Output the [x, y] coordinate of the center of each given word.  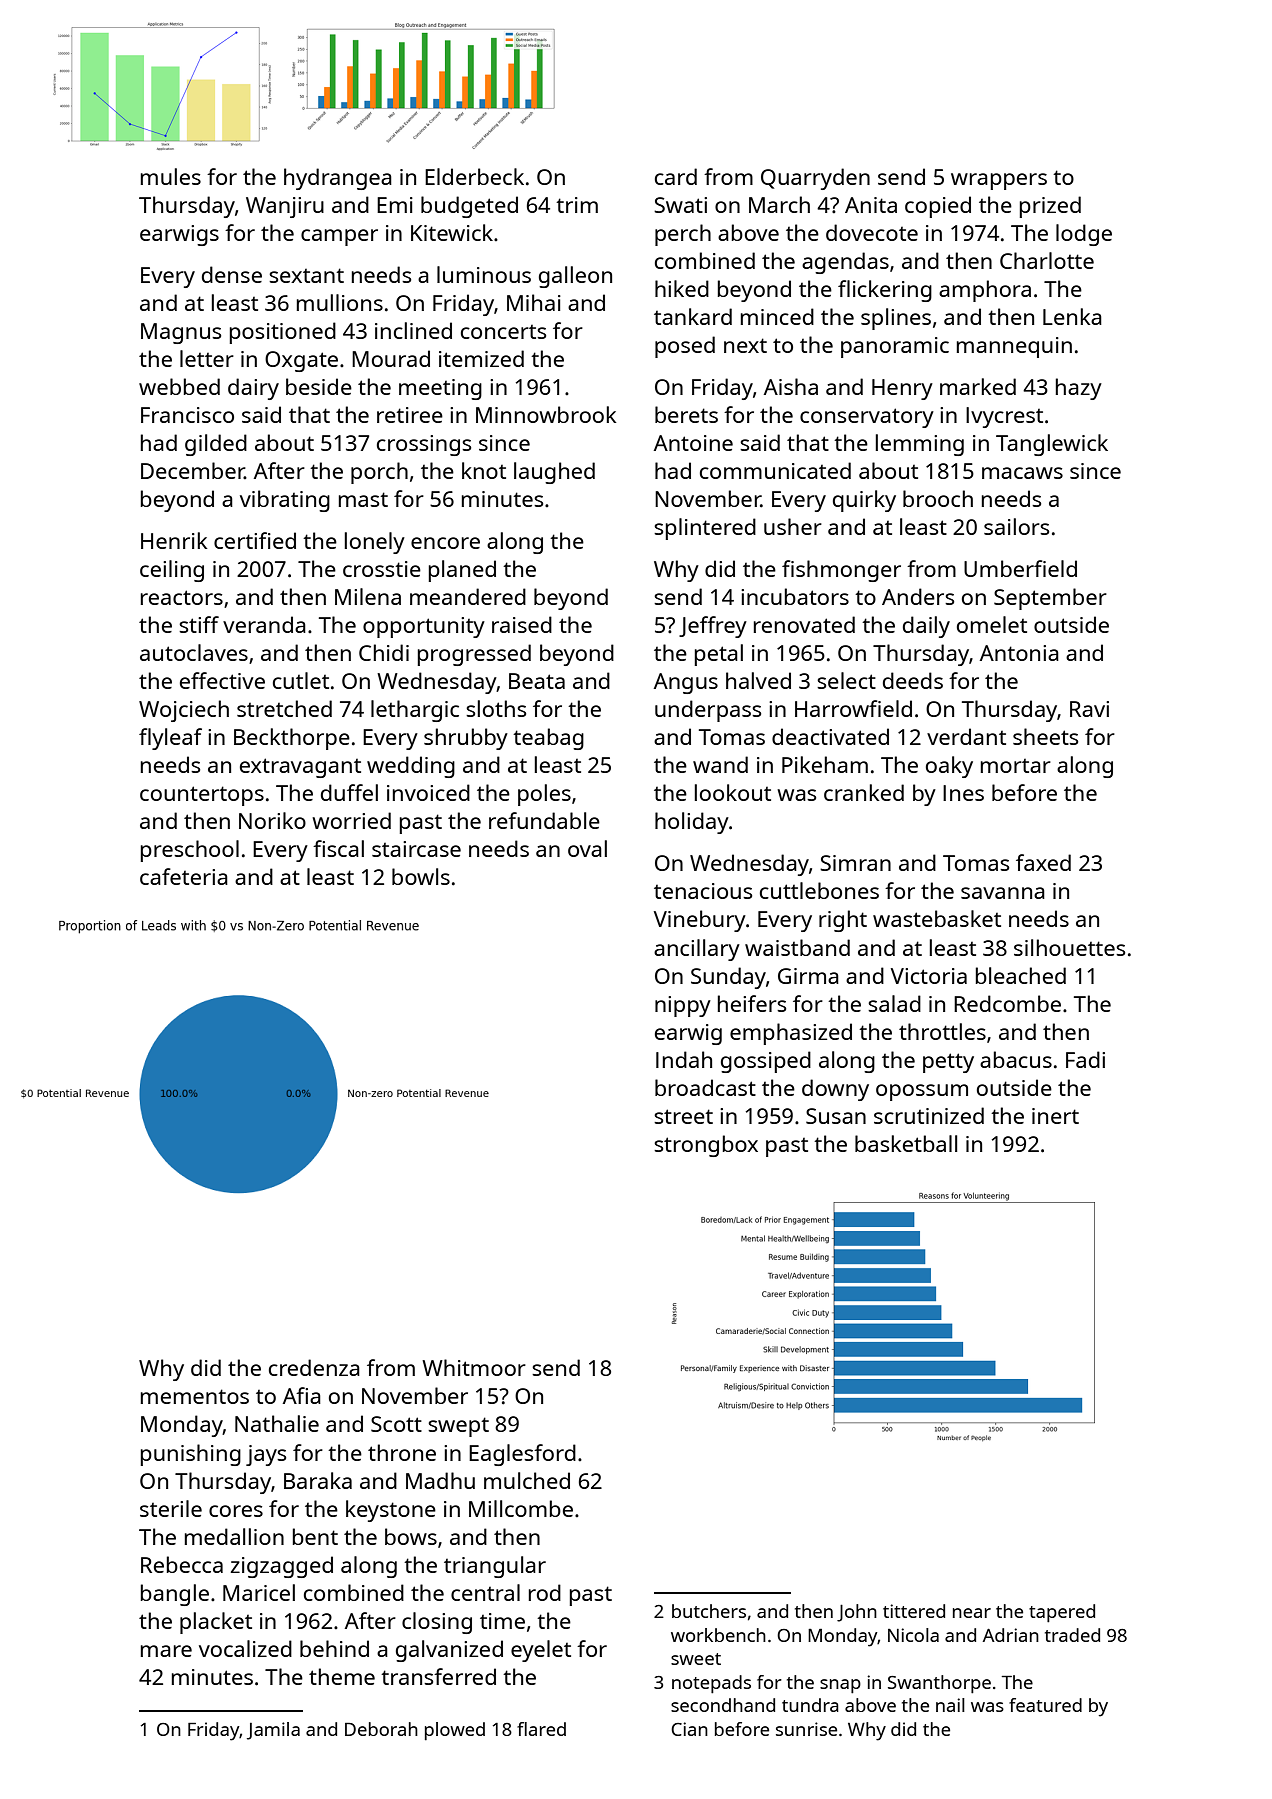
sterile [171, 1508]
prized [1050, 207]
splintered [705, 529]
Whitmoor [474, 1367]
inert [1055, 1116]
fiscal [338, 848]
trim [577, 205]
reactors [182, 597]
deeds [913, 680]
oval [587, 848]
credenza [314, 1367]
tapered [1062, 1613]
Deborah [381, 1729]
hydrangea [338, 179]
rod [545, 1592]
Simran [855, 863]
